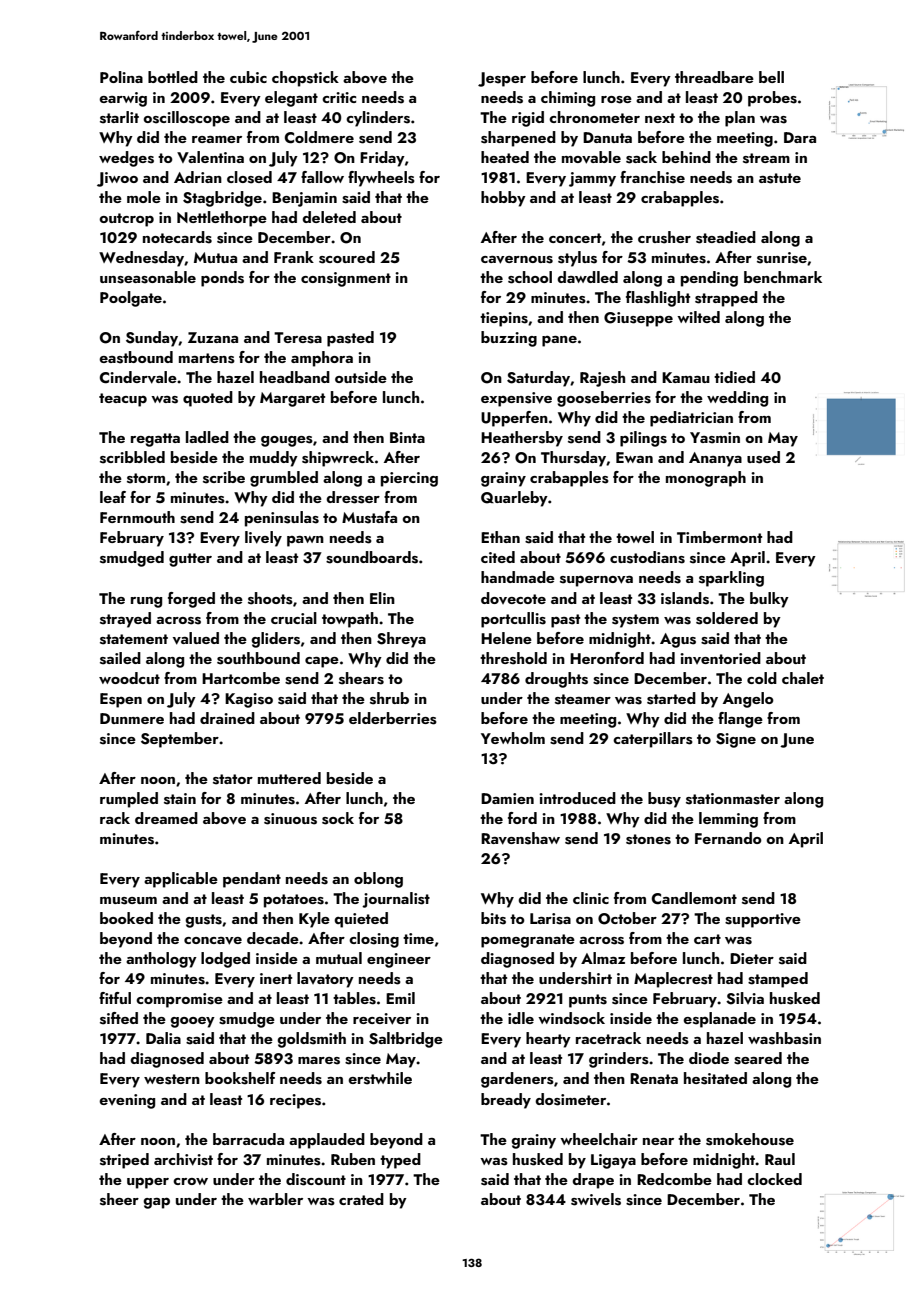 This image has width=924, height=1314. I want to click on tidied, so click(734, 377).
